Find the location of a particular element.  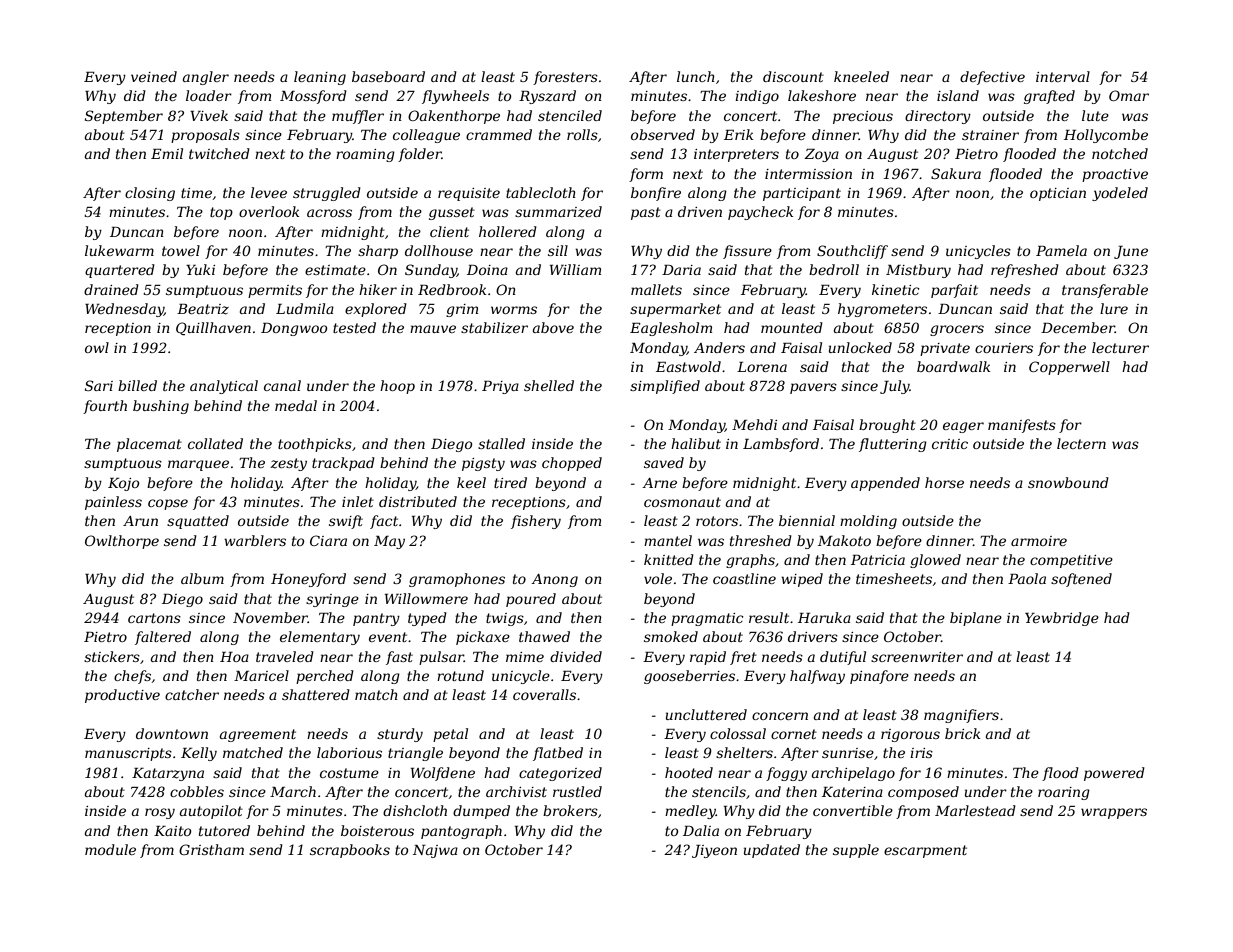

chopped is located at coordinates (572, 464).
